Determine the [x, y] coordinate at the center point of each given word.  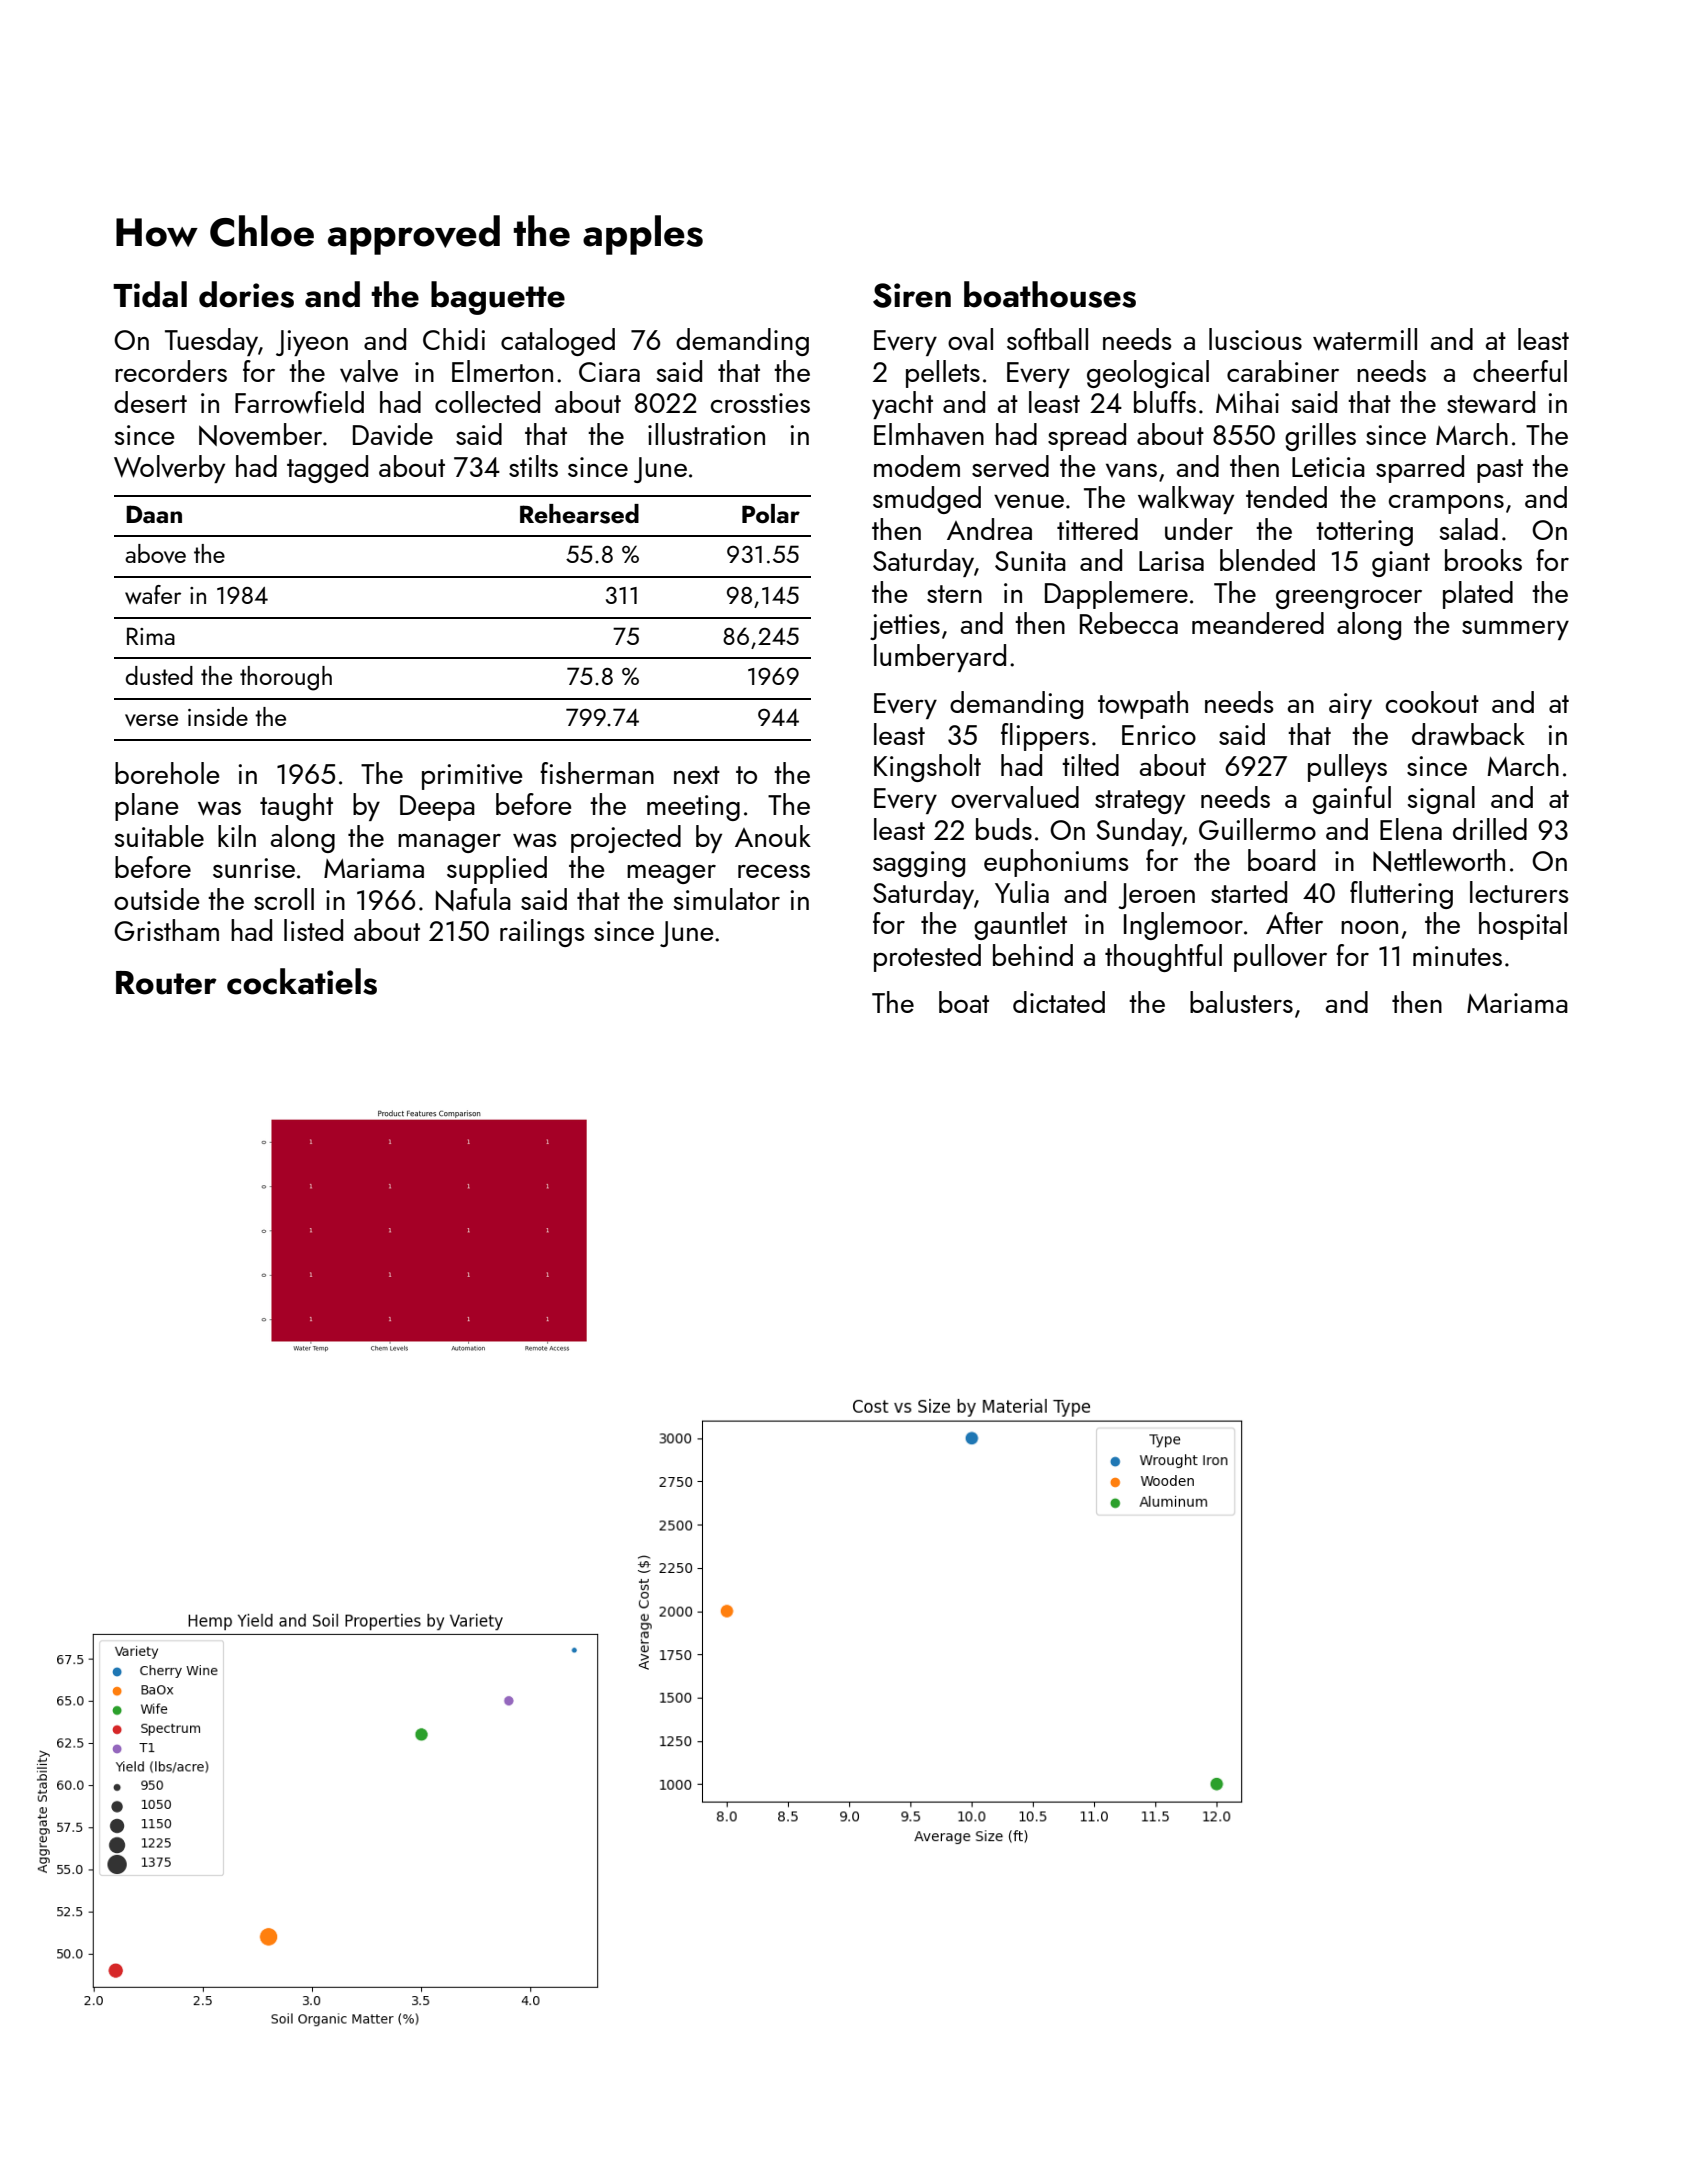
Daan [154, 514]
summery [1515, 630]
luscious [1255, 339]
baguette [498, 298]
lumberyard [940, 658]
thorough [286, 678]
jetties [905, 627]
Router [166, 983]
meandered [1258, 623]
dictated [1059, 1002]
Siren [912, 295]
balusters [1241, 1002]
